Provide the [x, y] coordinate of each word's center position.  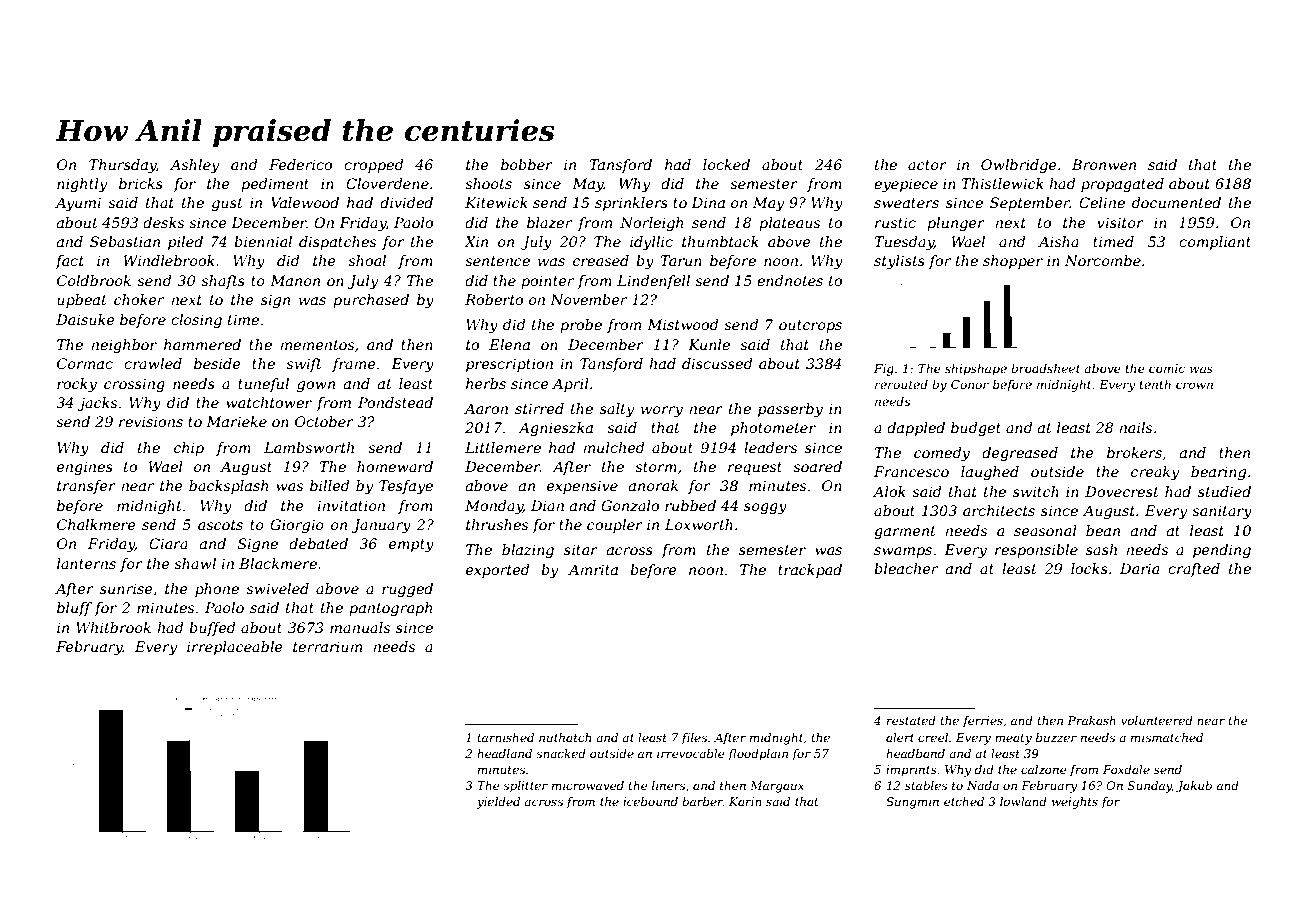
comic [1167, 368]
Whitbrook [113, 627]
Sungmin [912, 803]
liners [668, 785]
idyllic [651, 243]
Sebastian [125, 241]
